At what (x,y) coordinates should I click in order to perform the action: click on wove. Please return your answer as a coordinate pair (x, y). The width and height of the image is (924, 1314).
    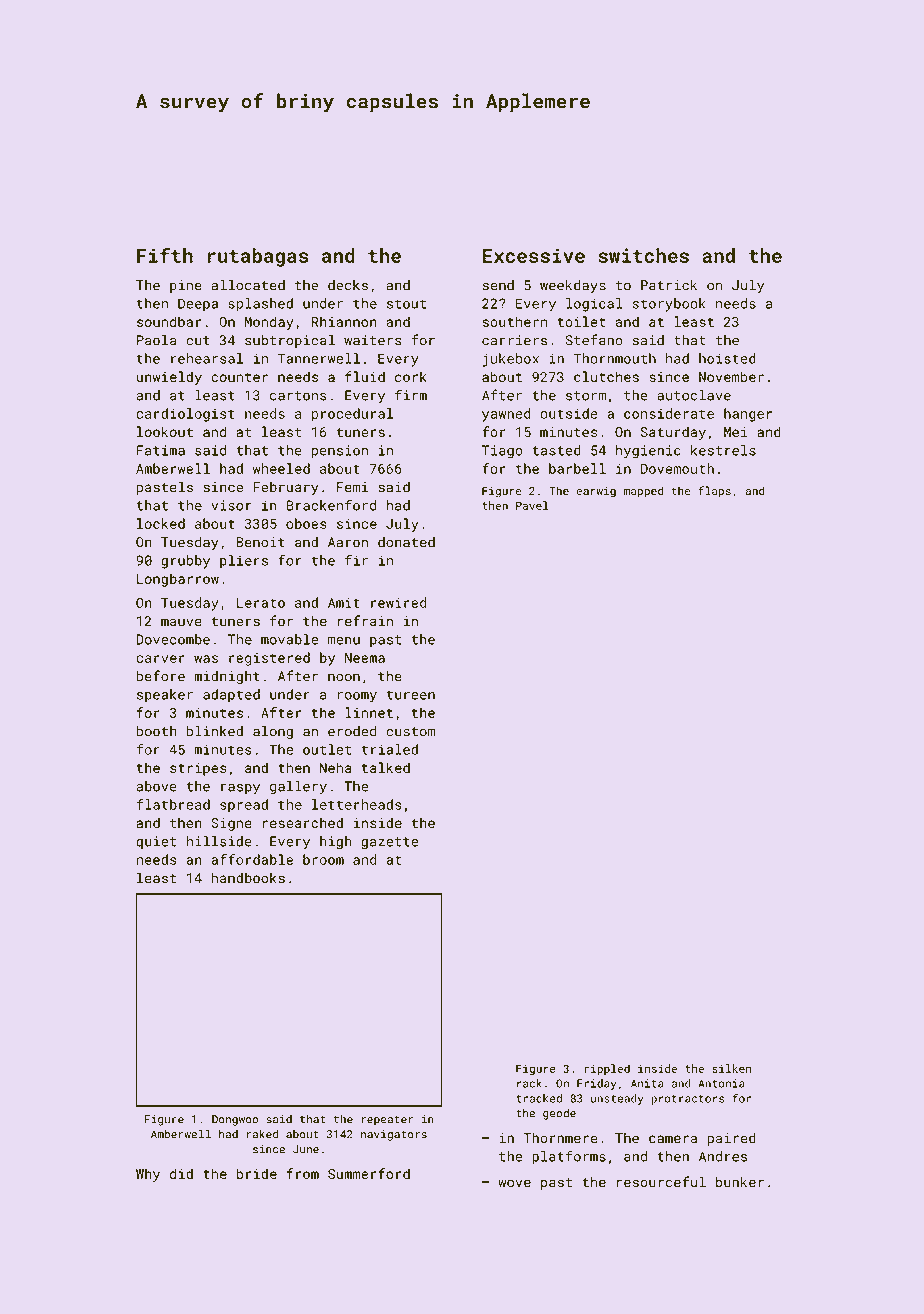
    Looking at the image, I should click on (514, 1183).
